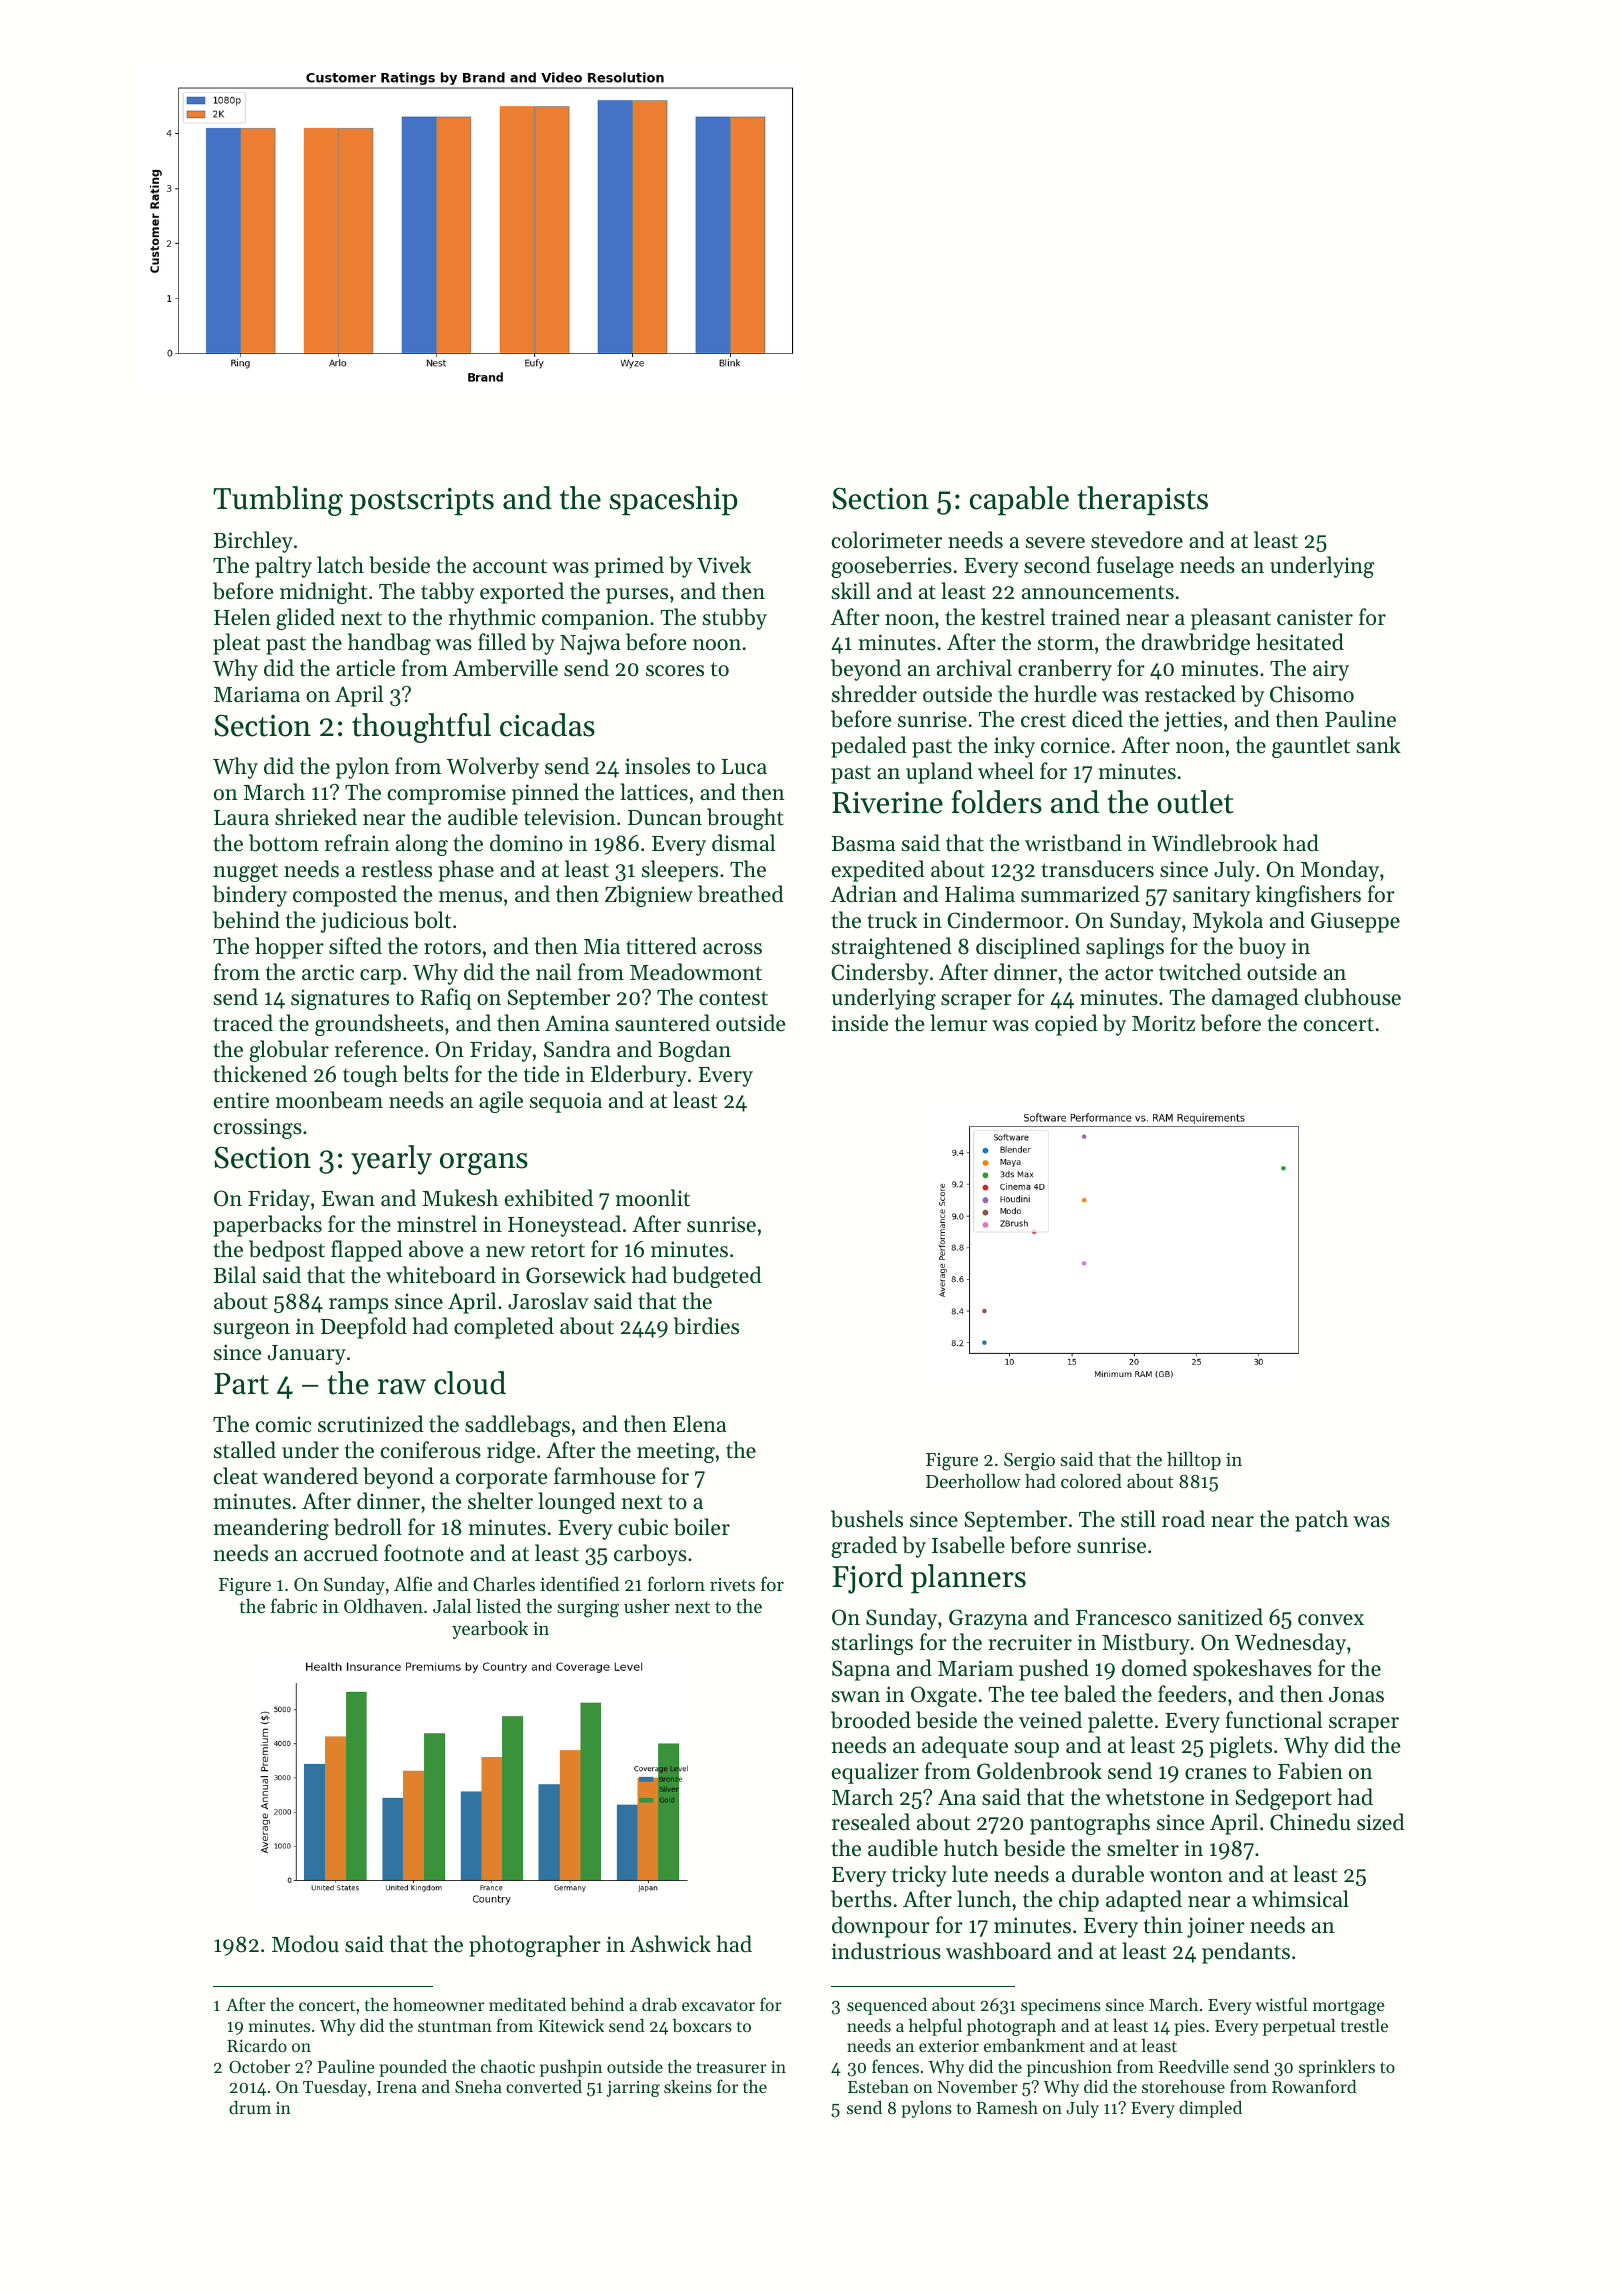 The image size is (1620, 2292). I want to click on Ashwick, so click(670, 1944).
